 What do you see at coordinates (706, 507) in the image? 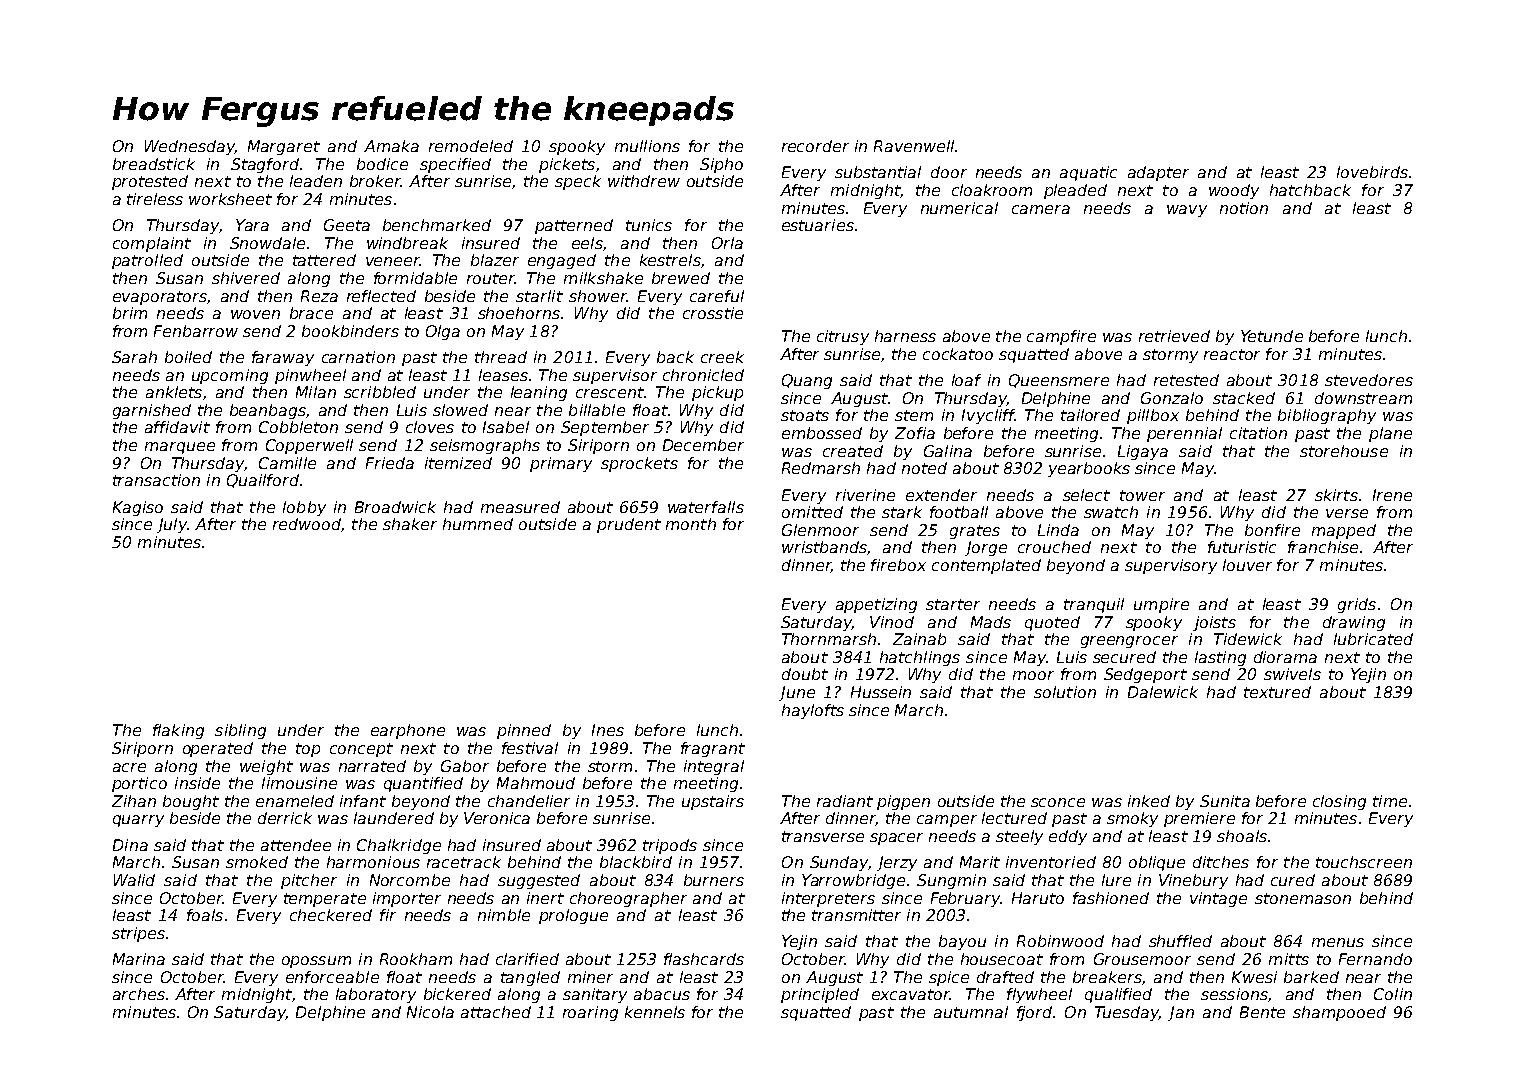
I see `waterfalls` at bounding box center [706, 507].
